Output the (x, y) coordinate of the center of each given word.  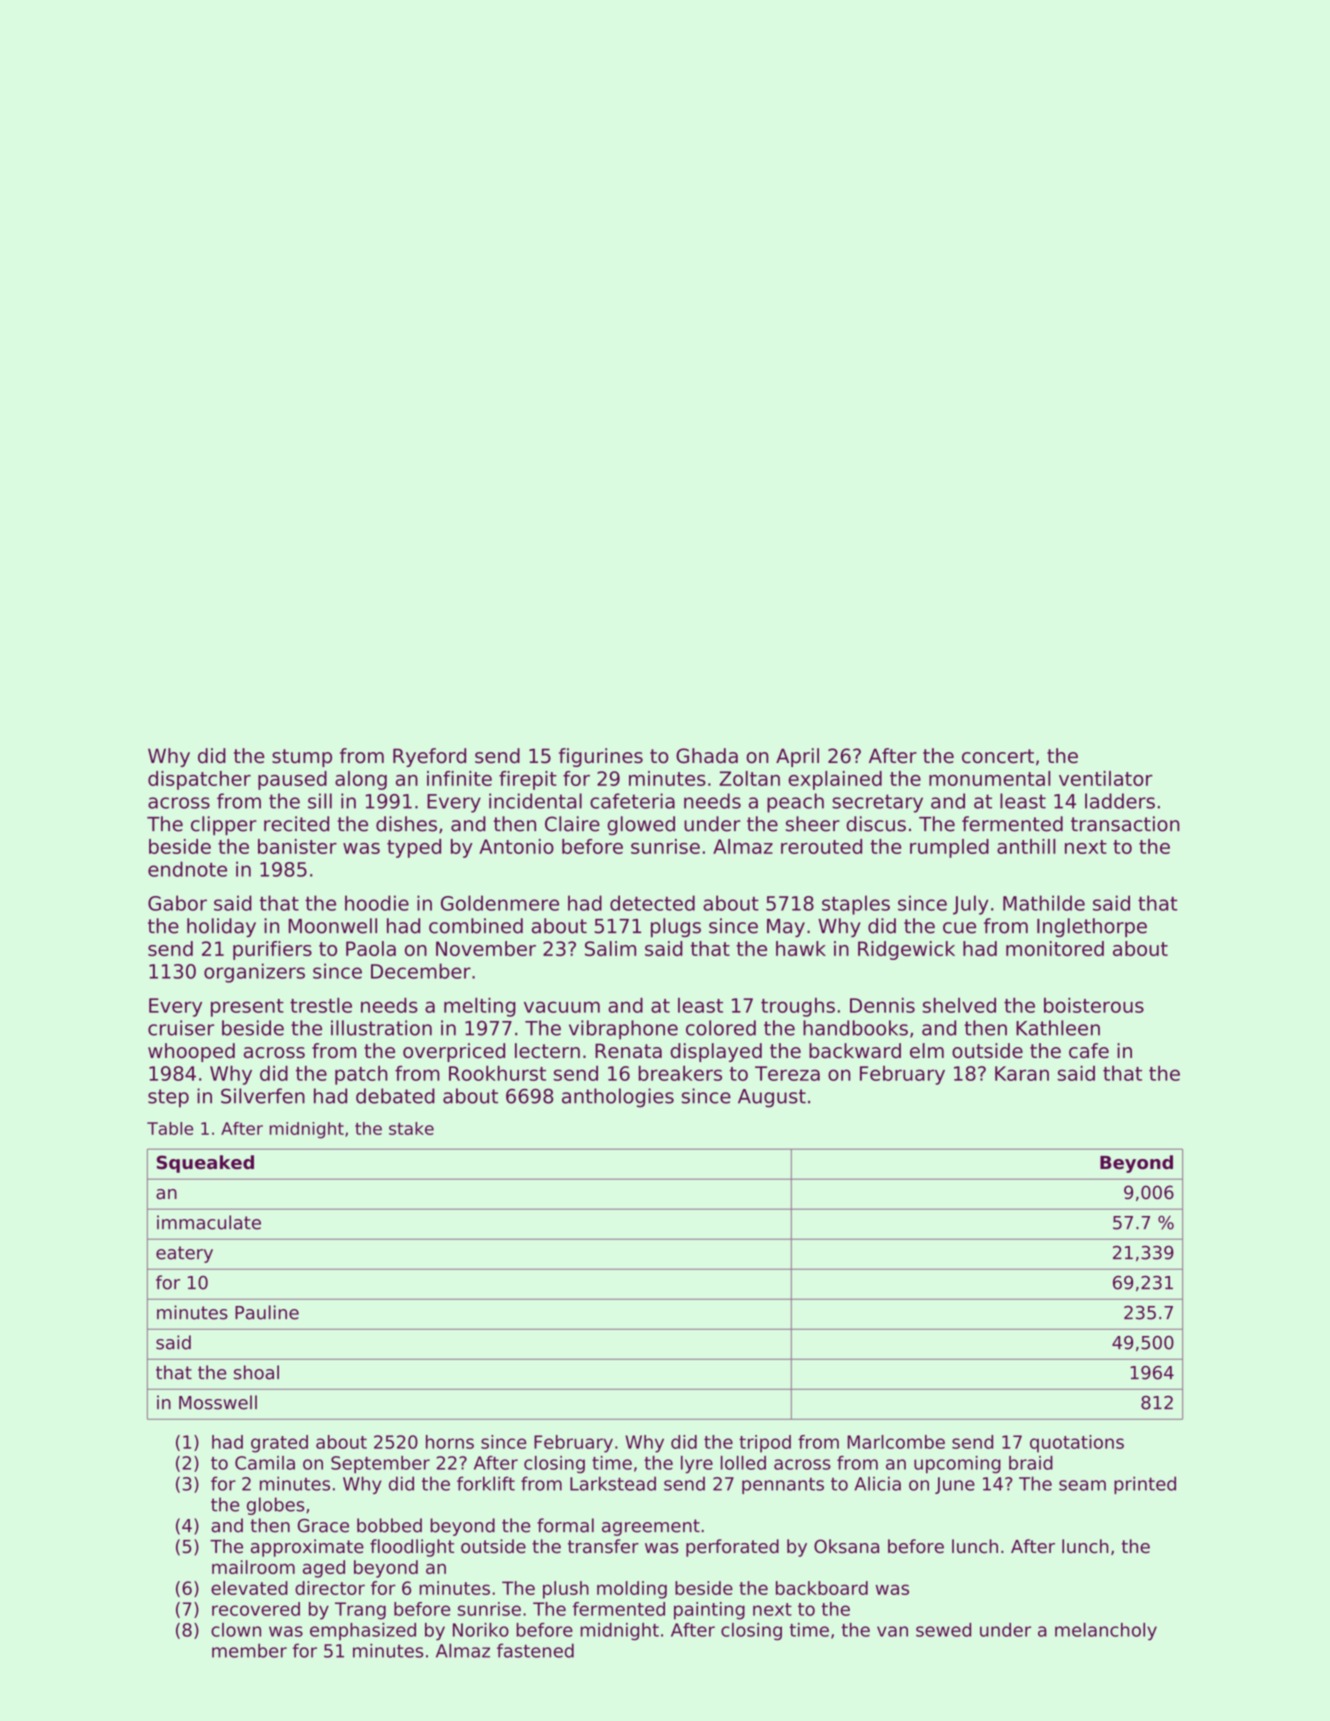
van (892, 1631)
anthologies (618, 1098)
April (797, 757)
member (249, 1650)
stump (302, 758)
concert (998, 756)
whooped (191, 1052)
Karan (1022, 1073)
